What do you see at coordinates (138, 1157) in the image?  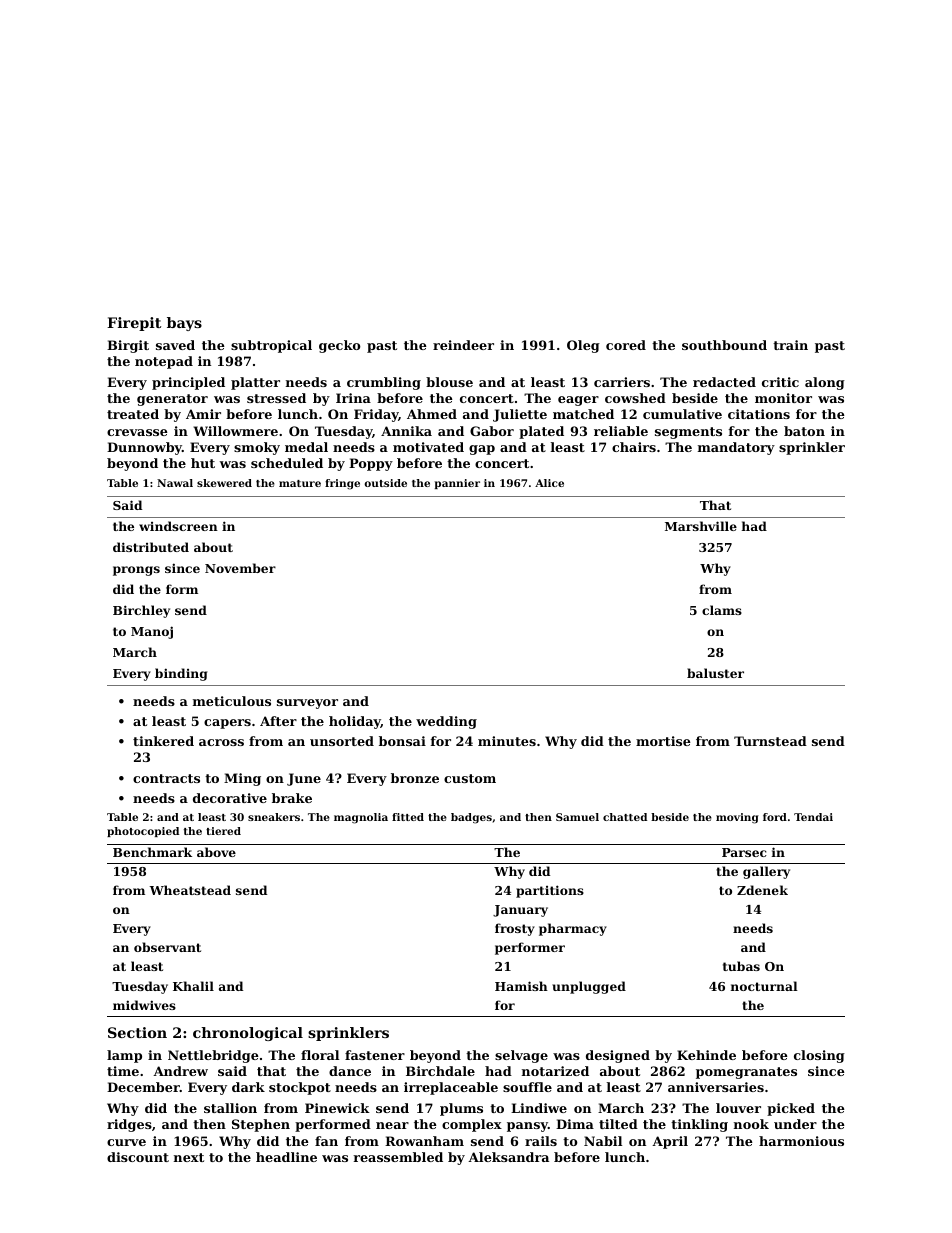 I see `discount` at bounding box center [138, 1157].
